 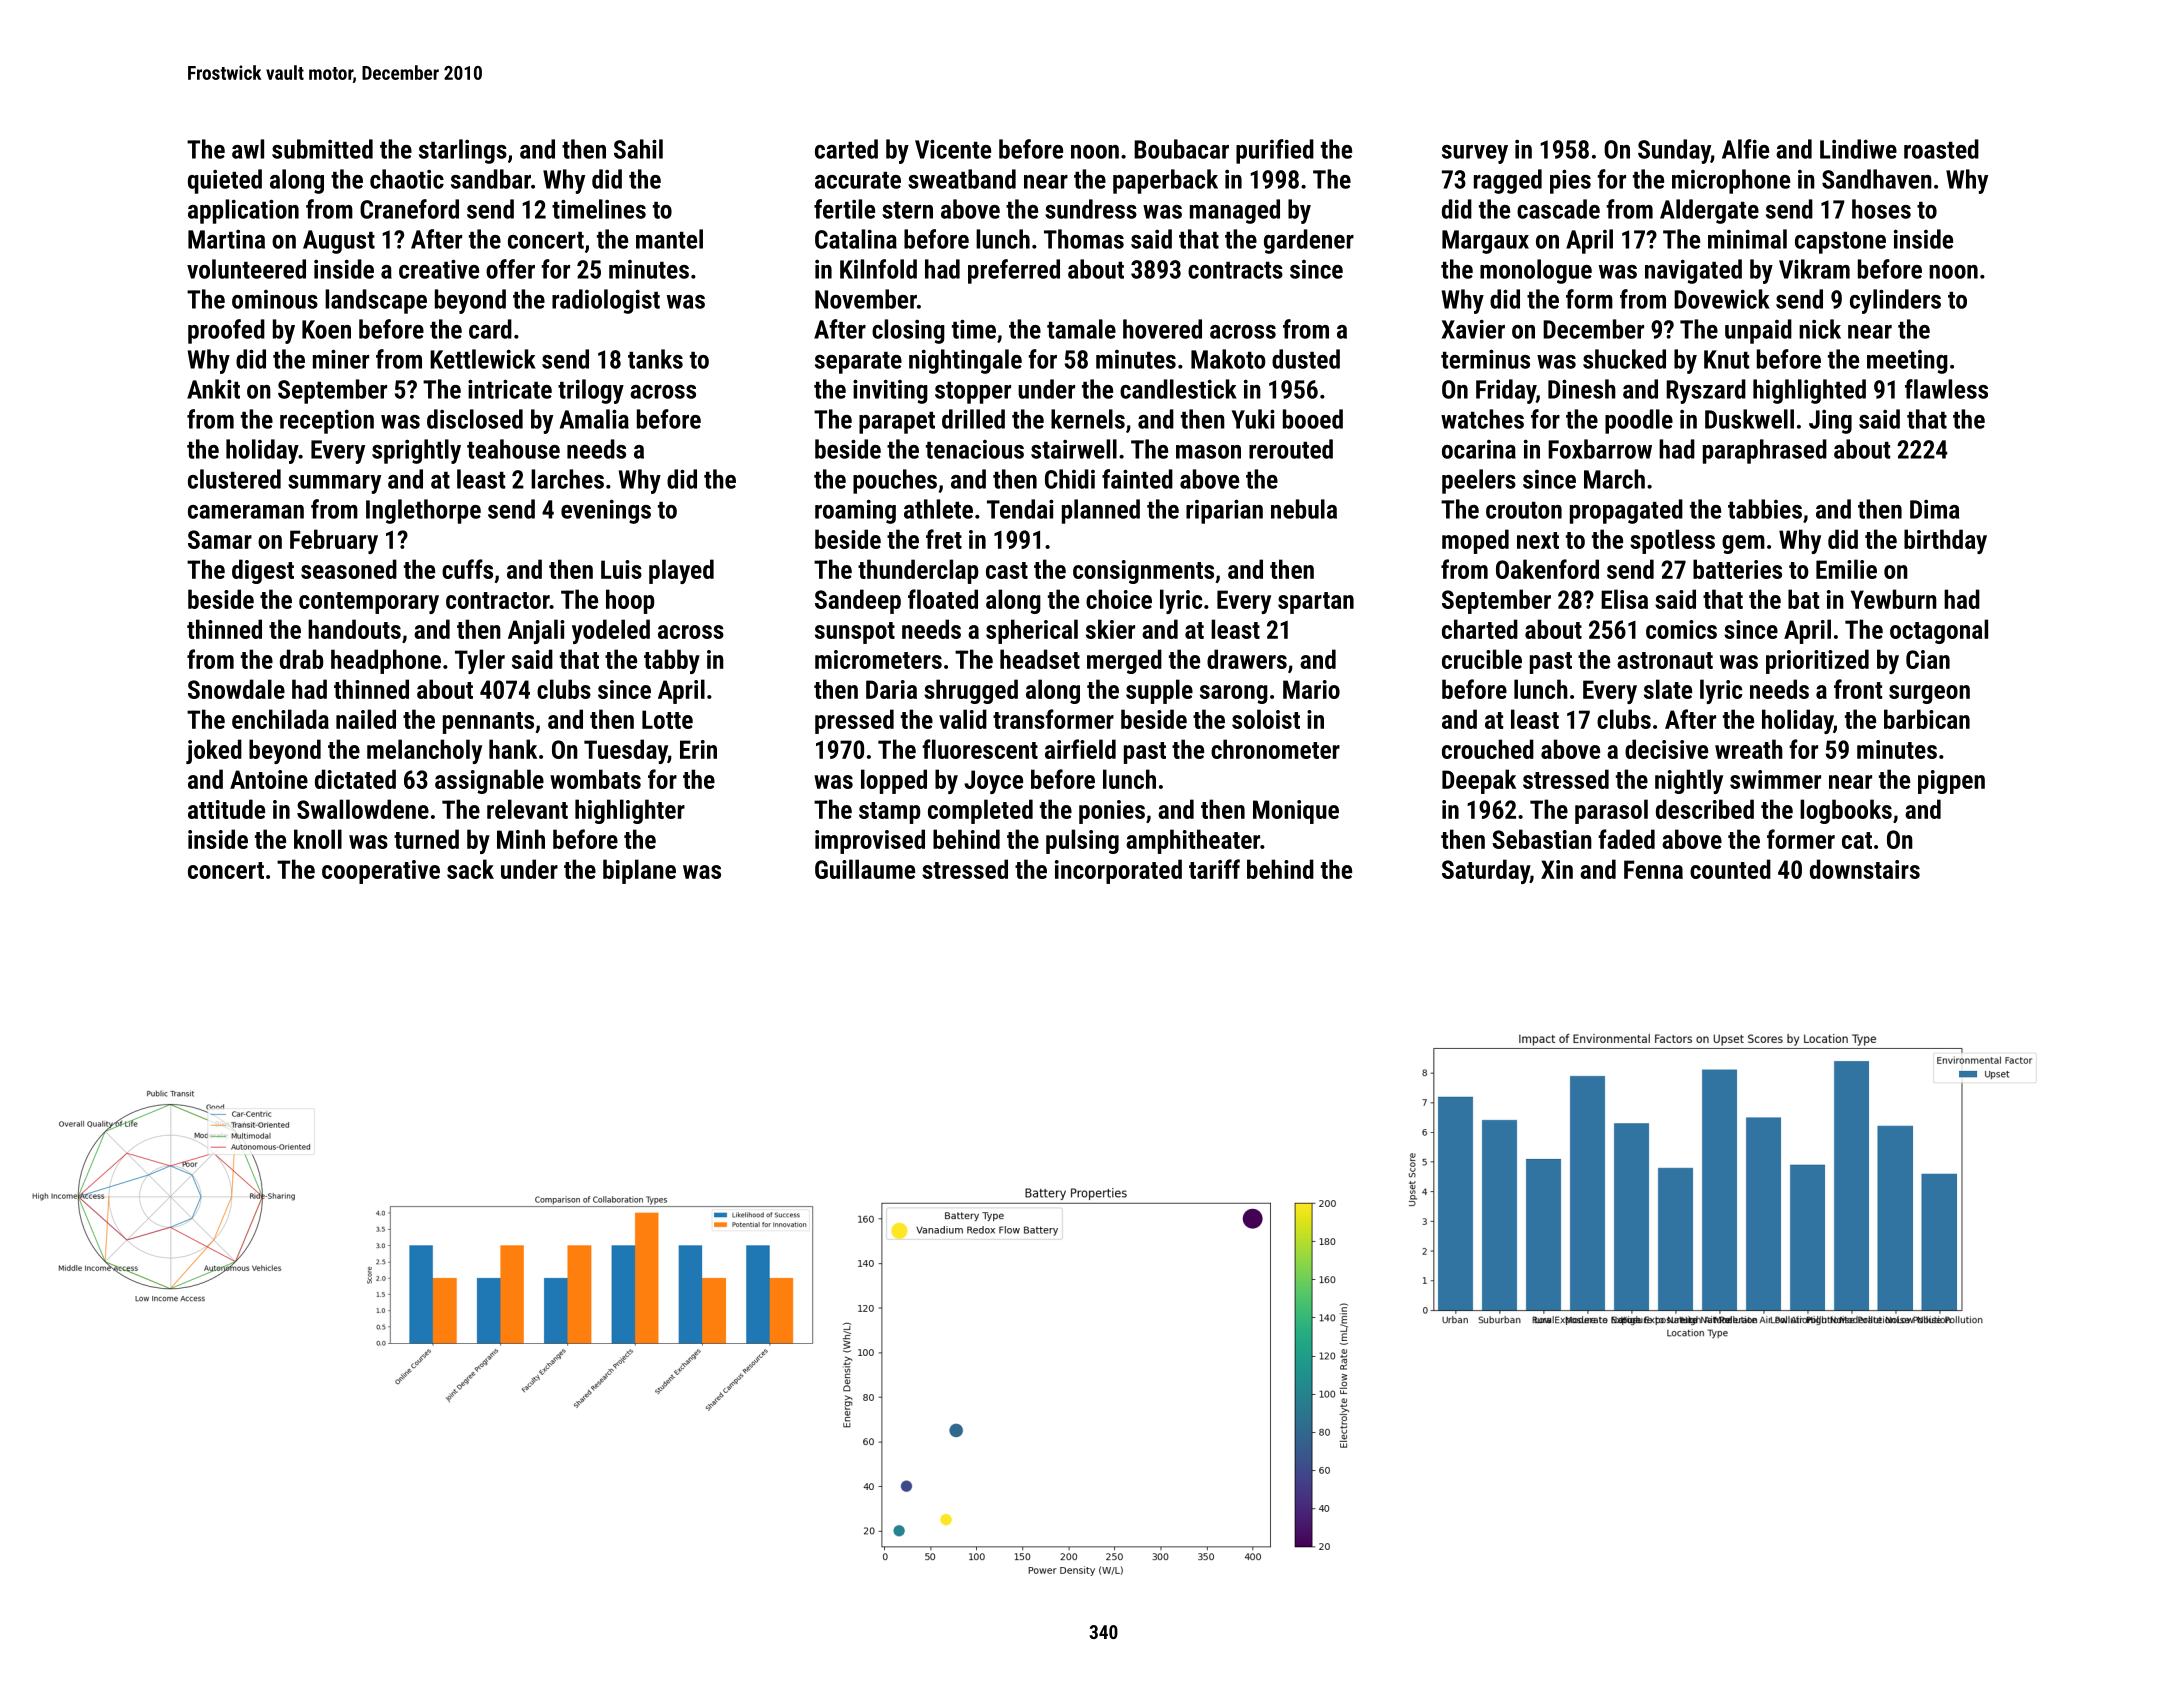 I want to click on starlings, so click(x=463, y=151).
